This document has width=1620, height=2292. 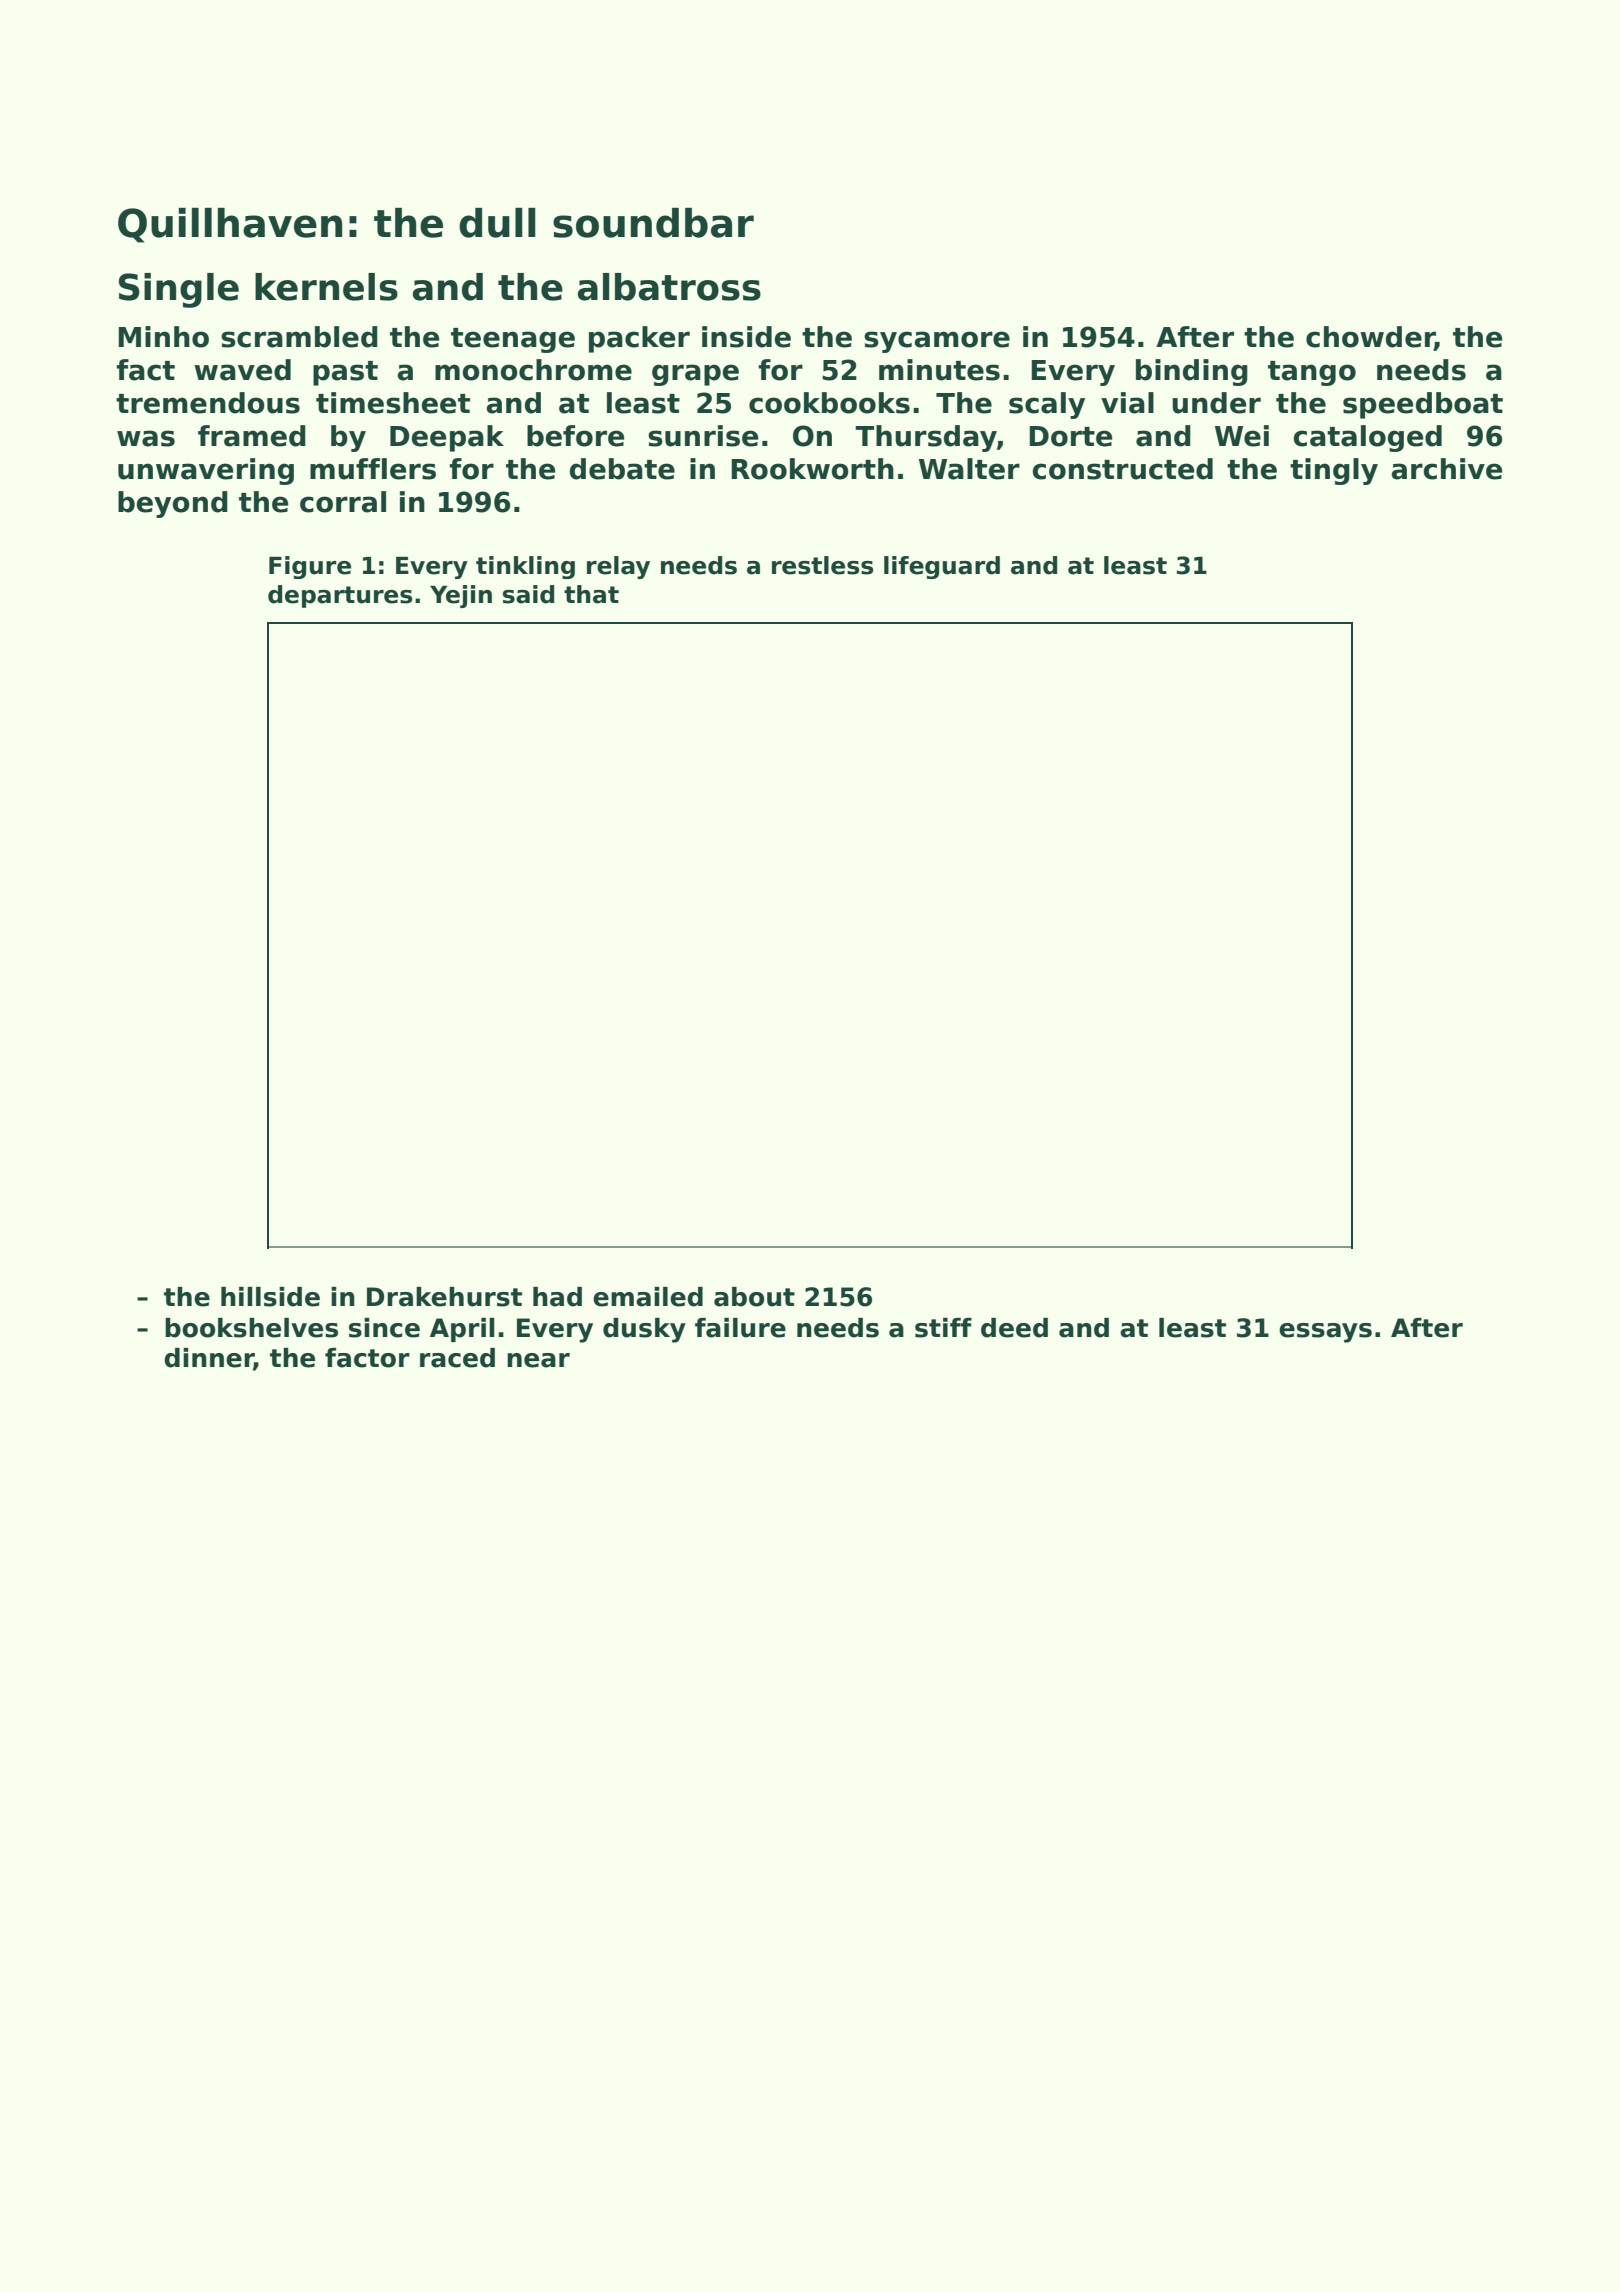 I want to click on deed, so click(x=1014, y=1328).
